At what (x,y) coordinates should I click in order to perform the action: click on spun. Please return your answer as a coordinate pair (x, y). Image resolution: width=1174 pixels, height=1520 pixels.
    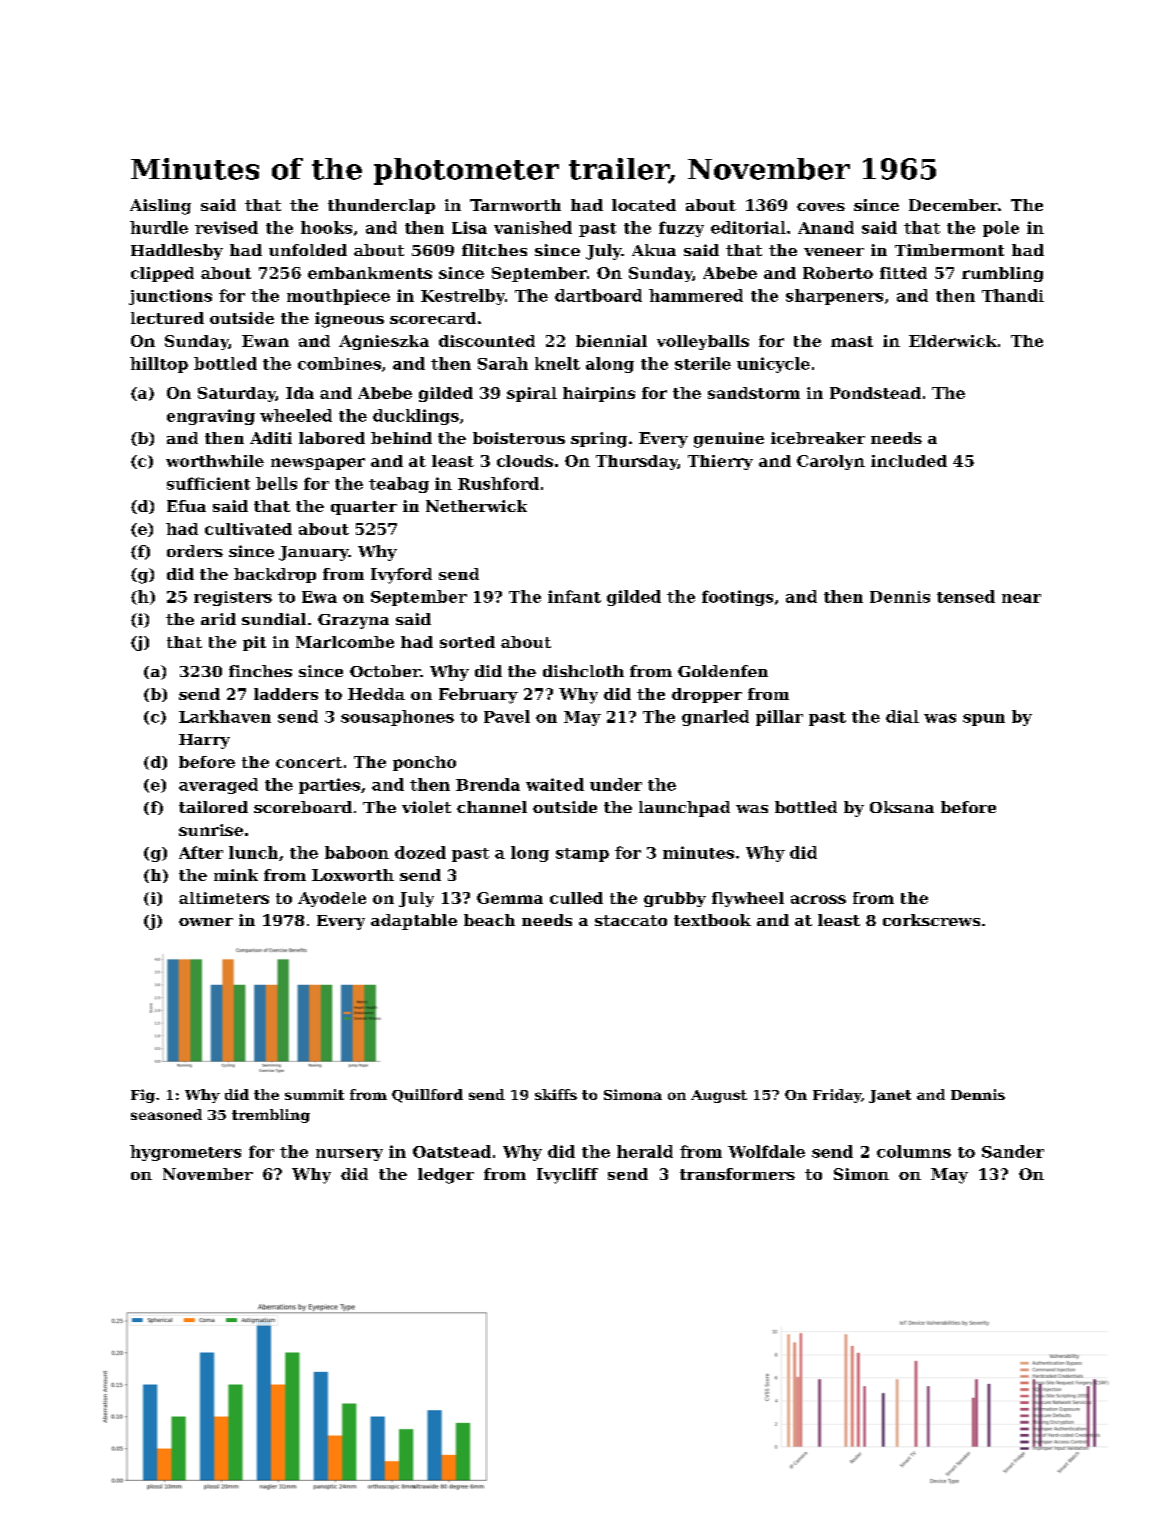
    Looking at the image, I should click on (984, 720).
